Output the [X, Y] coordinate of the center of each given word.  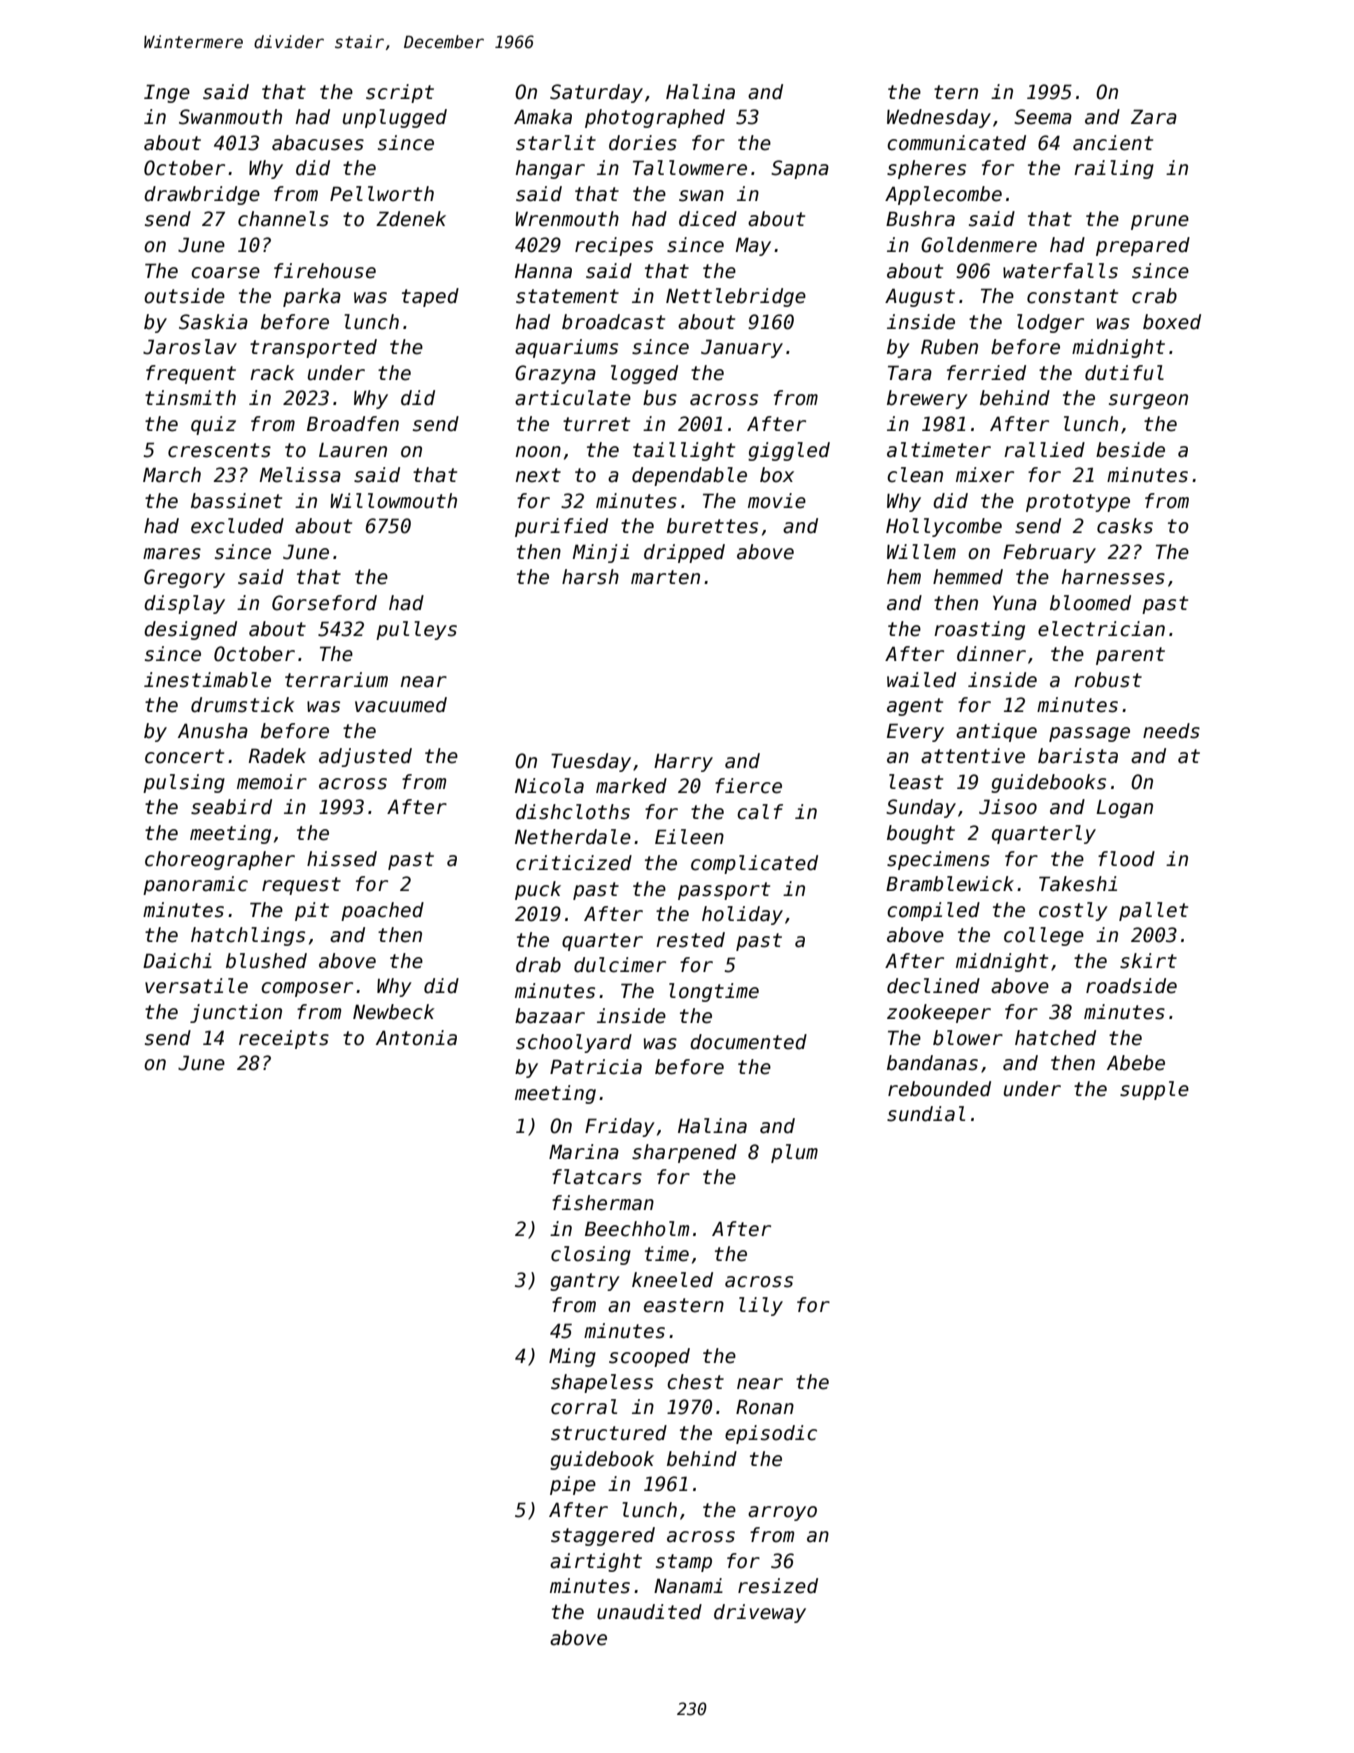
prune [1160, 222]
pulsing [184, 783]
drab [538, 965]
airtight [596, 1562]
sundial [926, 1114]
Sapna [800, 169]
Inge [167, 93]
